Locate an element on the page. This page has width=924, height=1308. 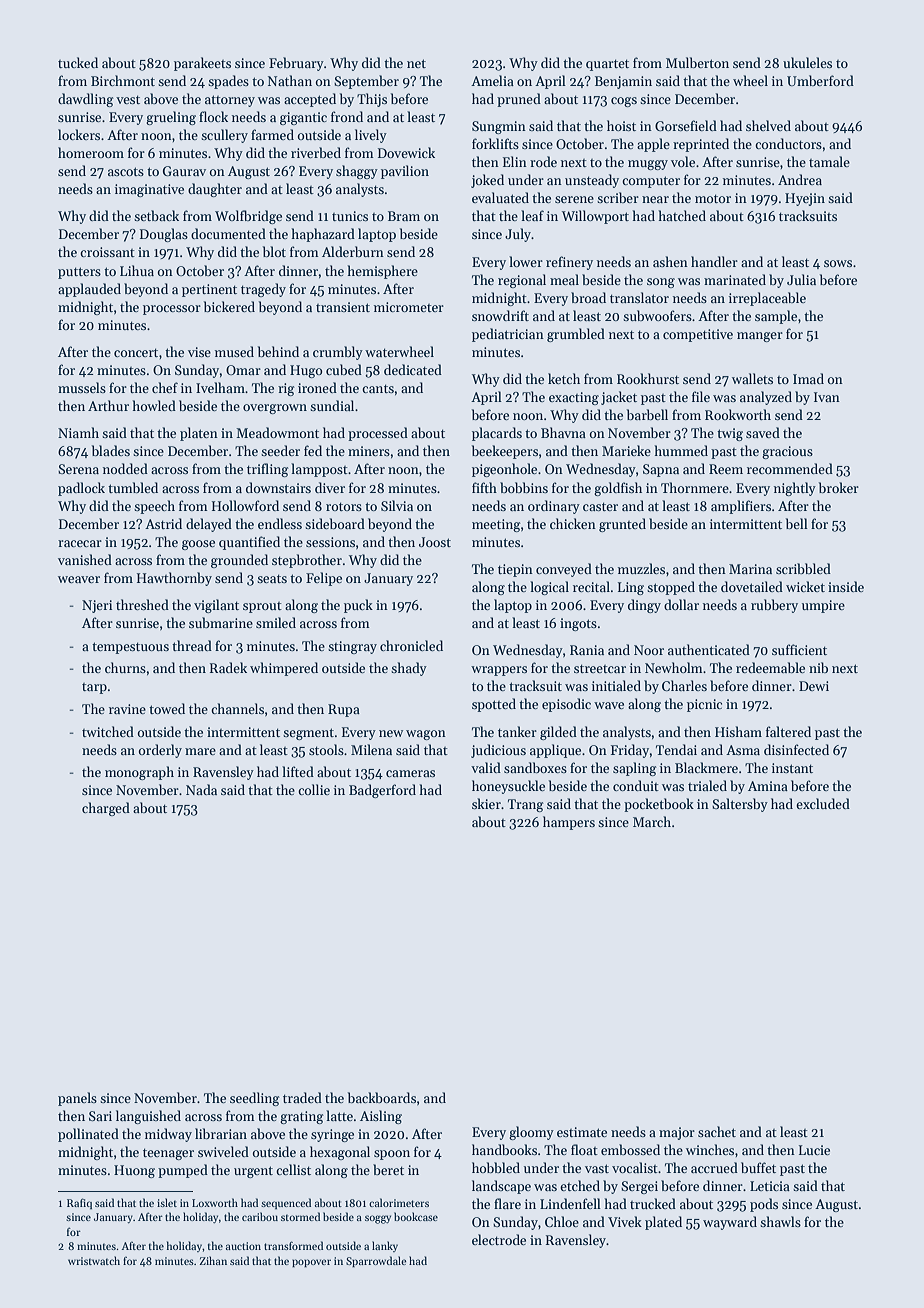
major is located at coordinates (677, 1133).
